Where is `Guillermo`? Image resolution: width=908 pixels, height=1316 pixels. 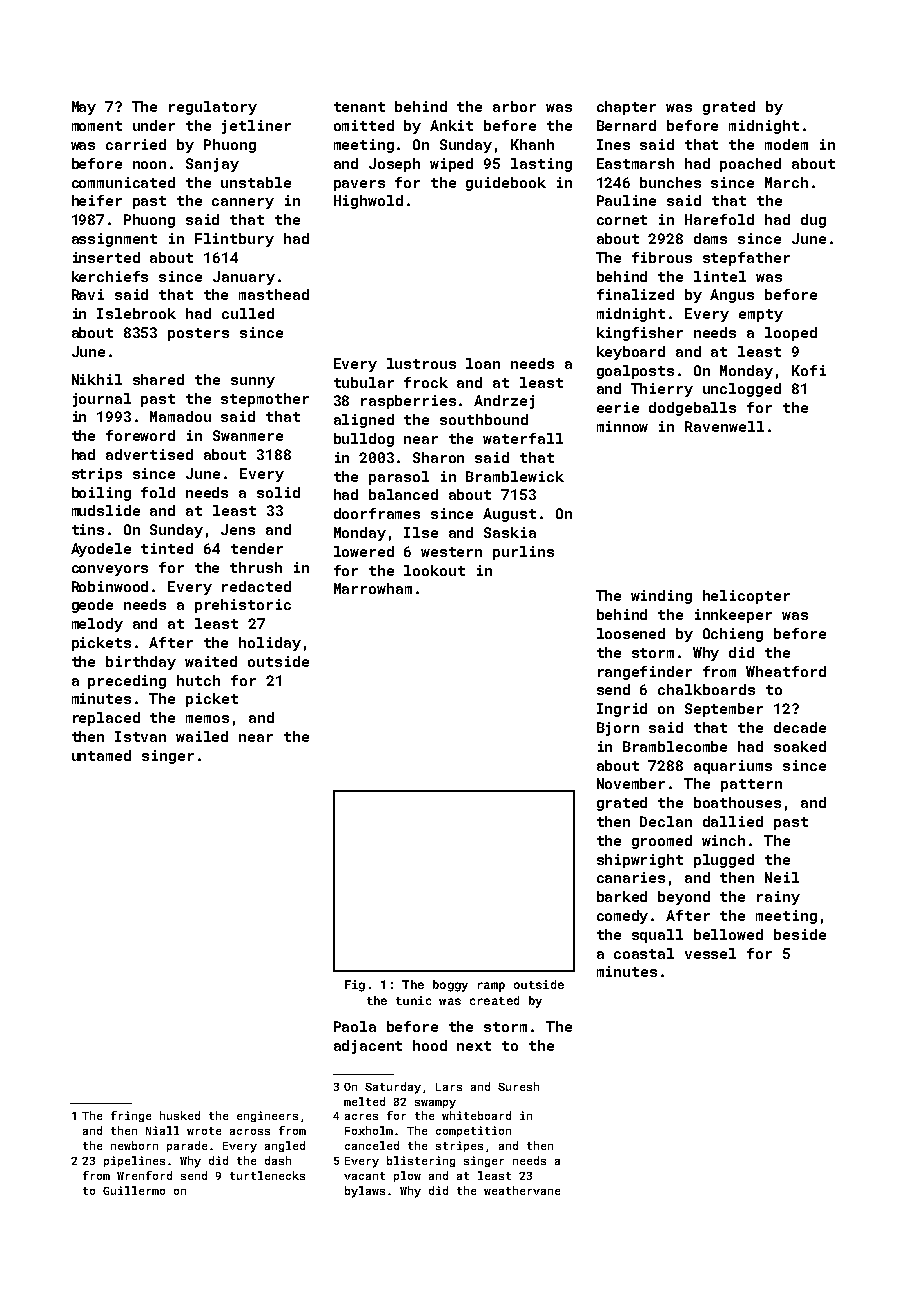
Guillermo is located at coordinates (134, 1190).
